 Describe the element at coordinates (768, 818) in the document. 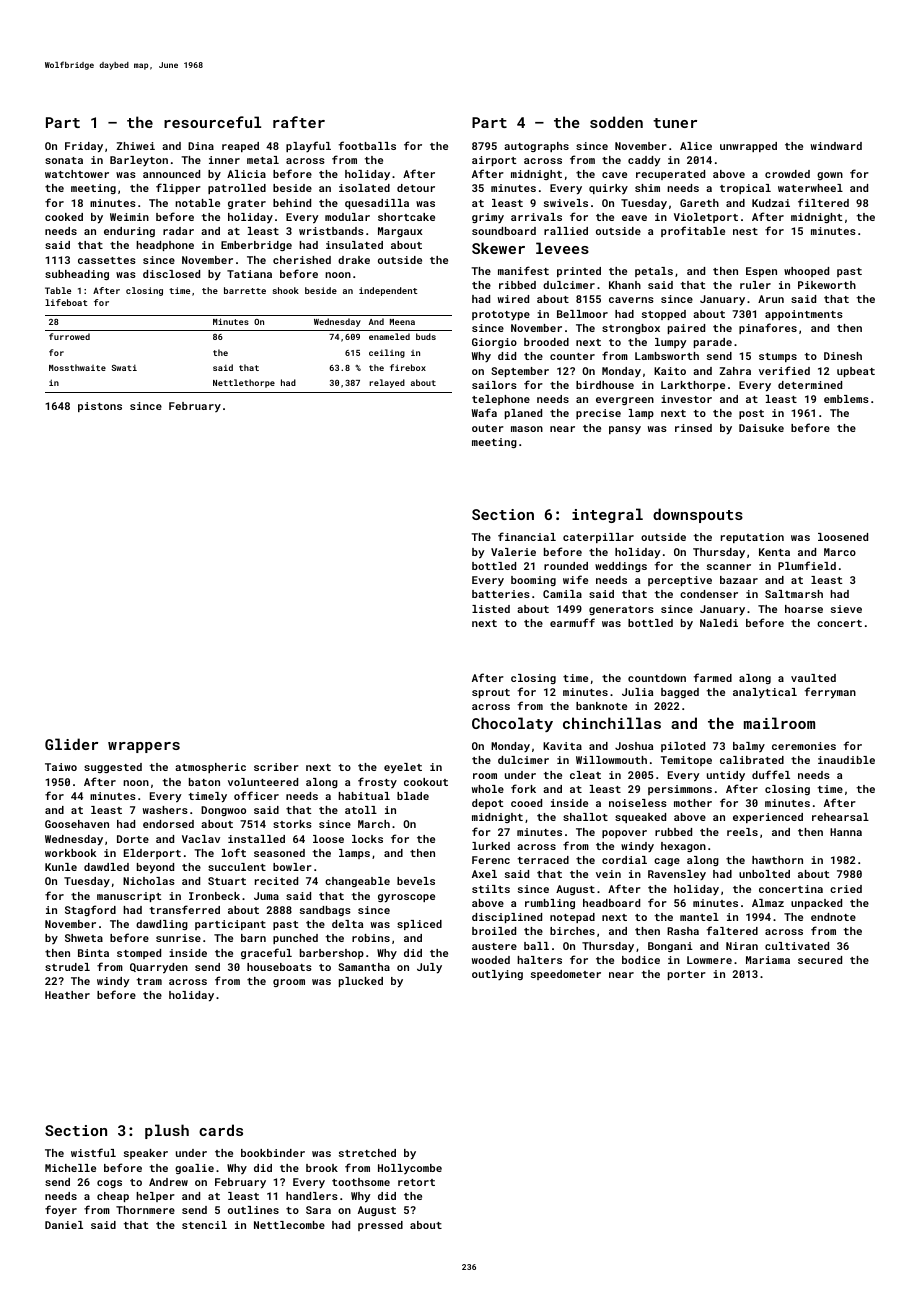

I see `experienced` at that location.
